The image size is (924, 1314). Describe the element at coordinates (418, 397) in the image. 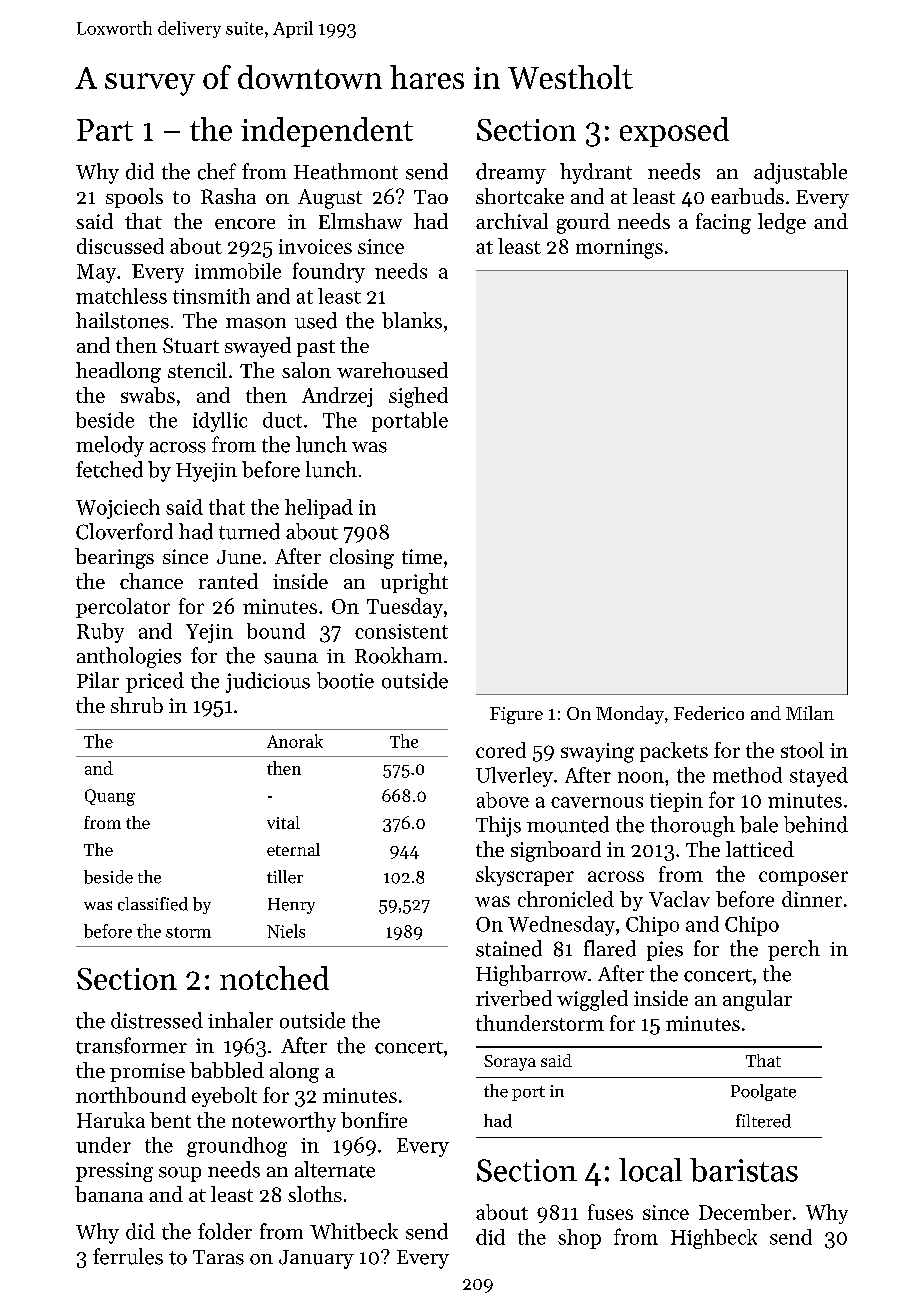

I see `sighed` at that location.
